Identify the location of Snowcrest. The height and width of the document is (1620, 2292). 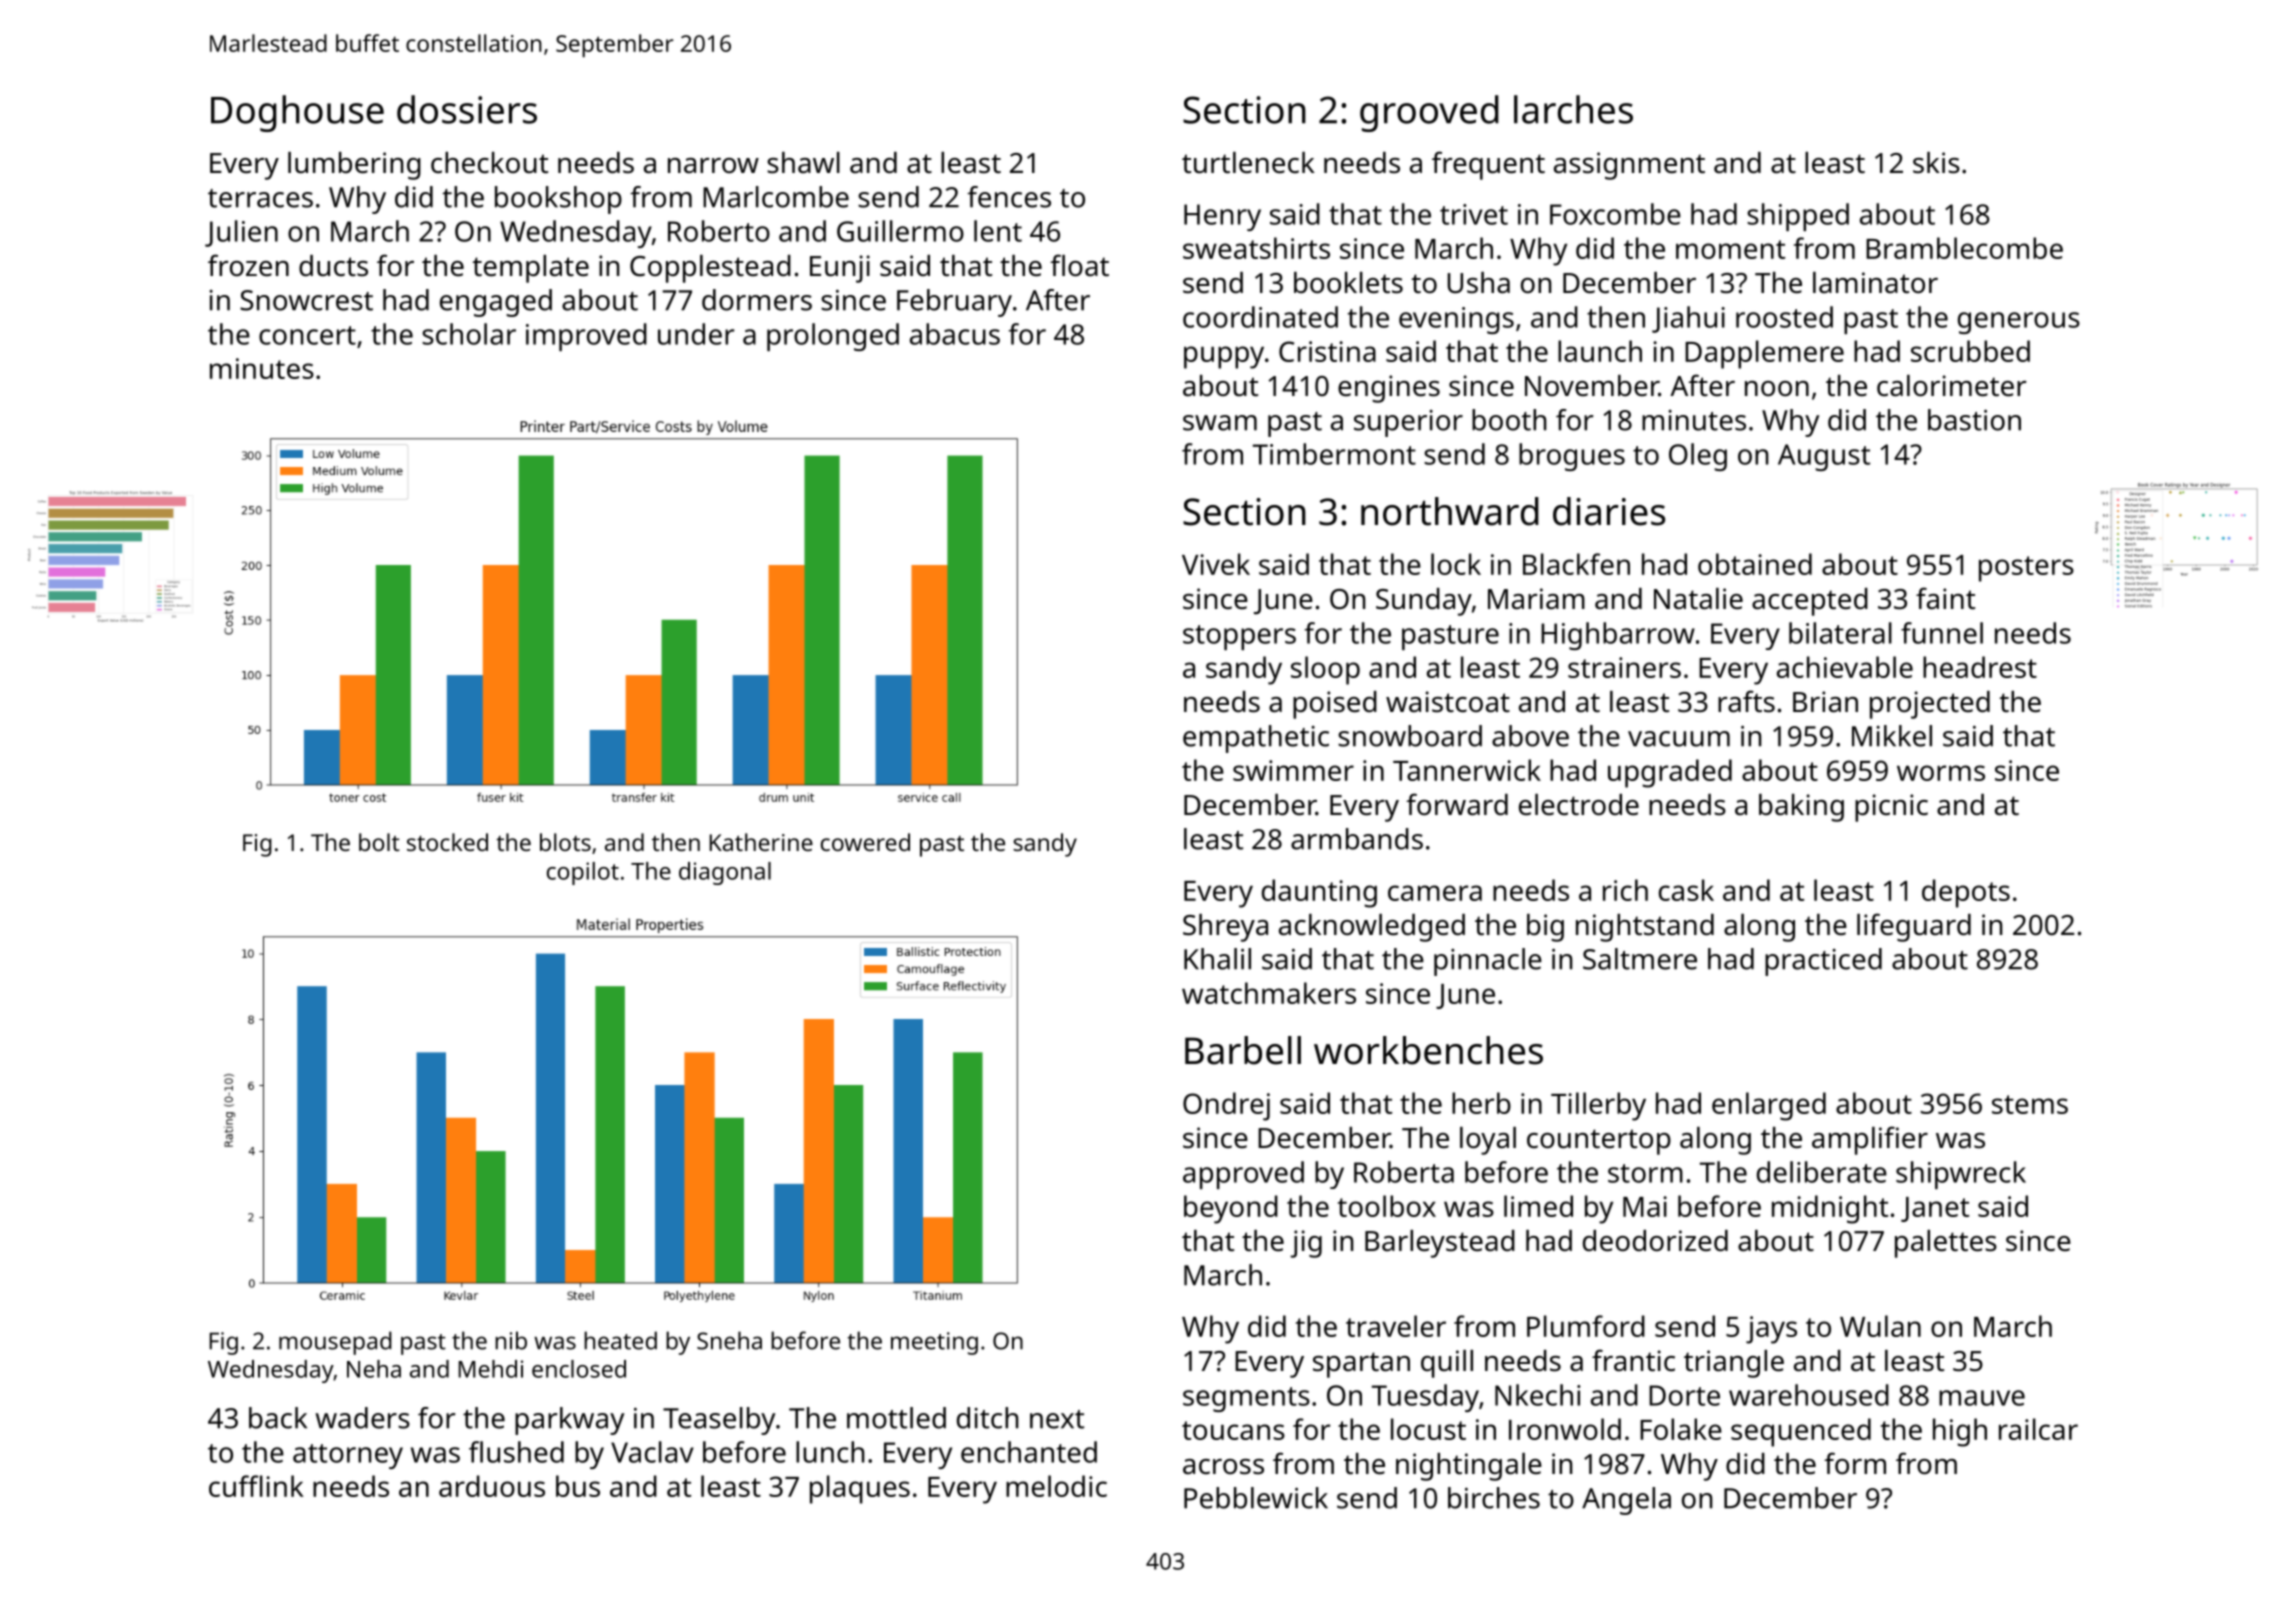
(306, 300).
